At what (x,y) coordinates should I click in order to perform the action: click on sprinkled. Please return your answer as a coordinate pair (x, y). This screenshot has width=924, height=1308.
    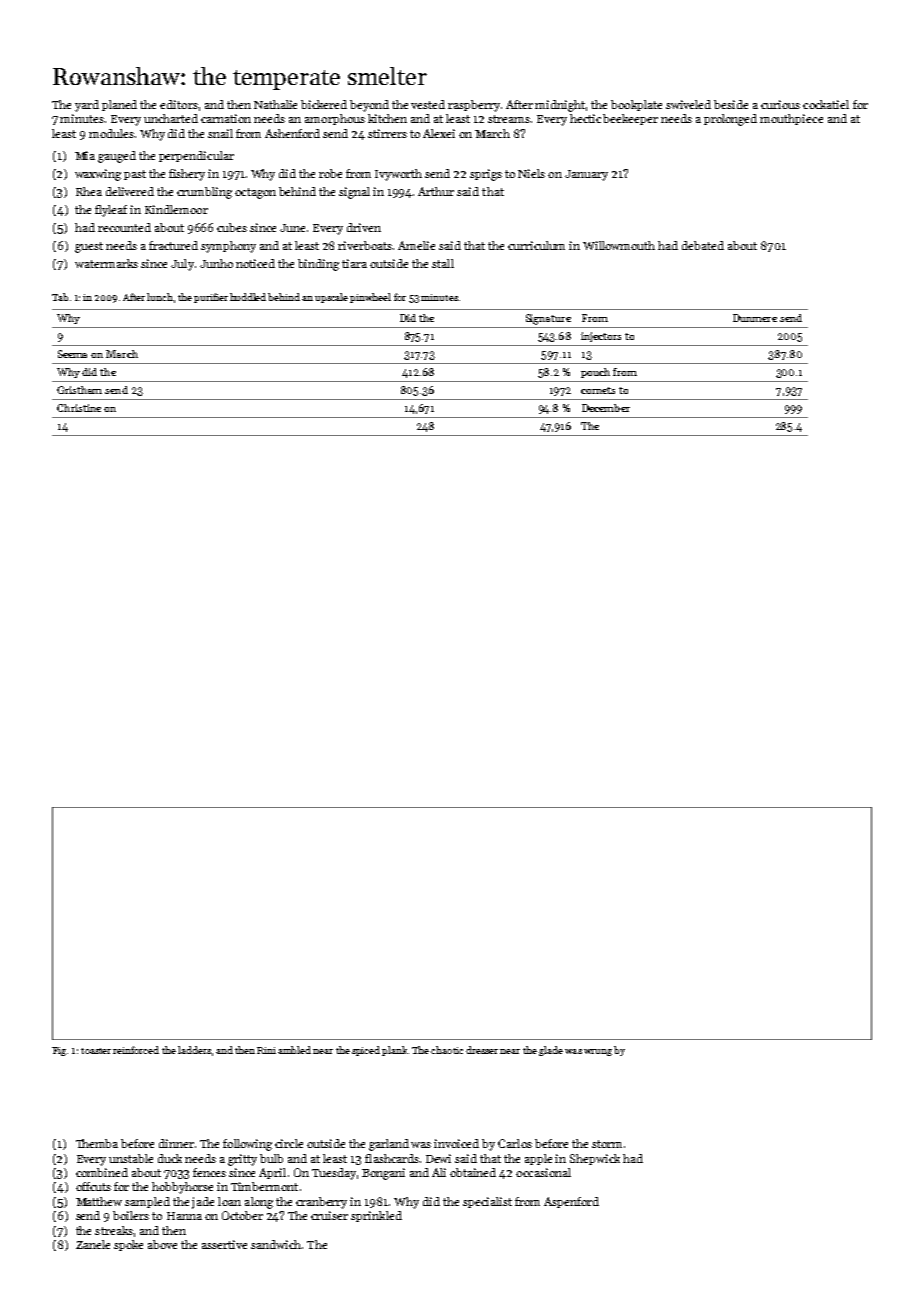
    Looking at the image, I should click on (376, 1216).
